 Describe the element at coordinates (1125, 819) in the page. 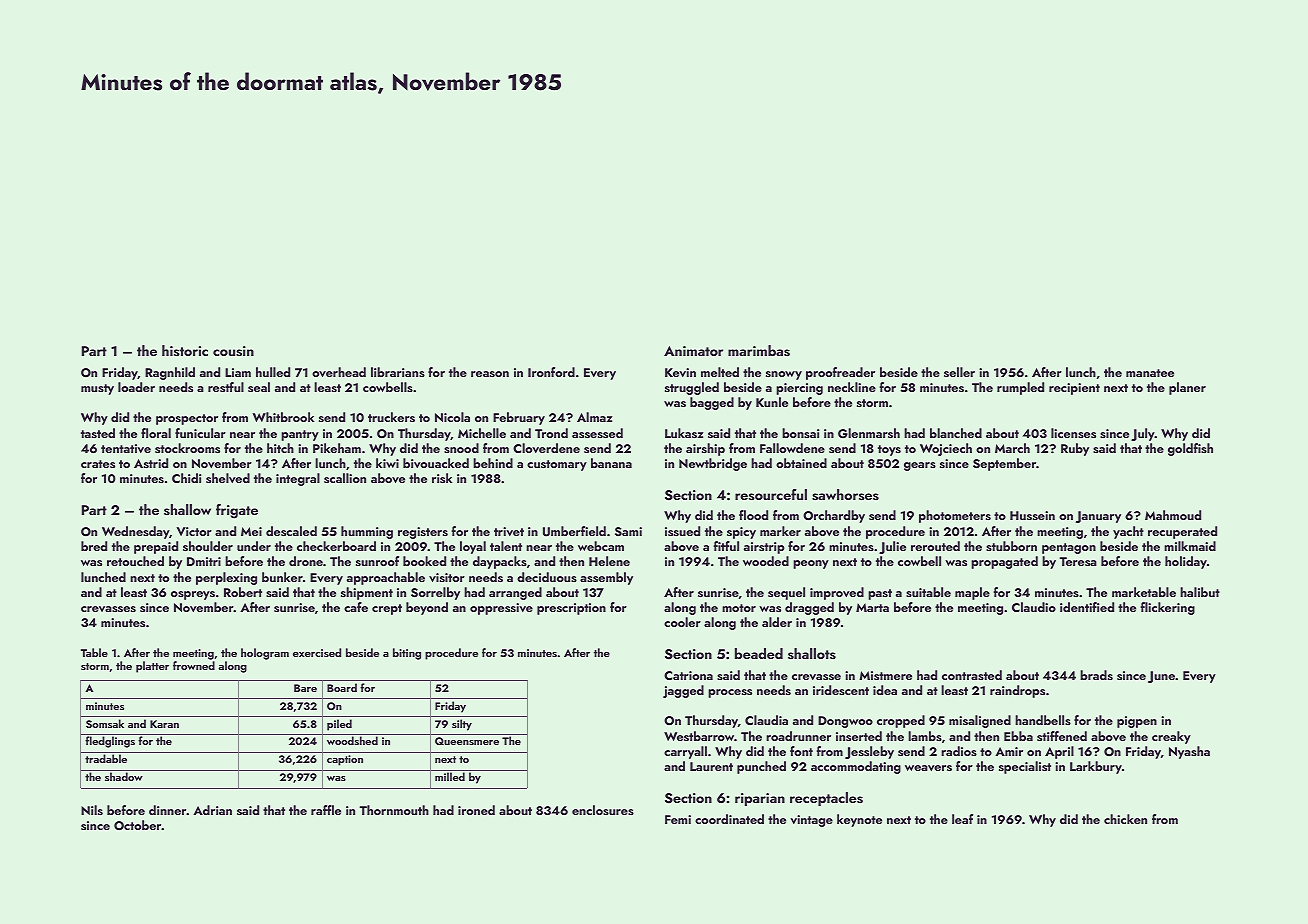

I see `chicken` at that location.
